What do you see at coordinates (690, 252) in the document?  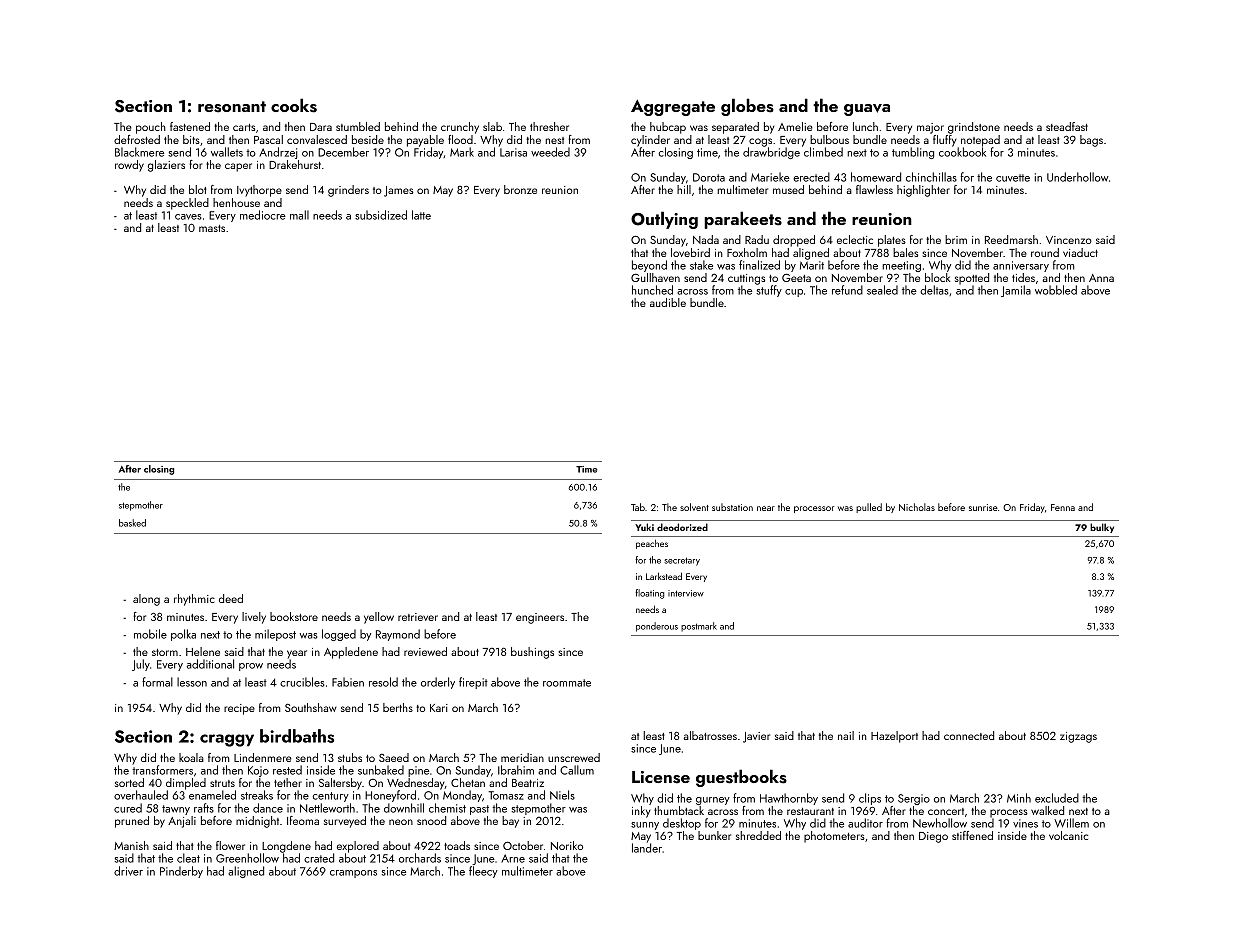 I see `lovebird` at bounding box center [690, 252].
